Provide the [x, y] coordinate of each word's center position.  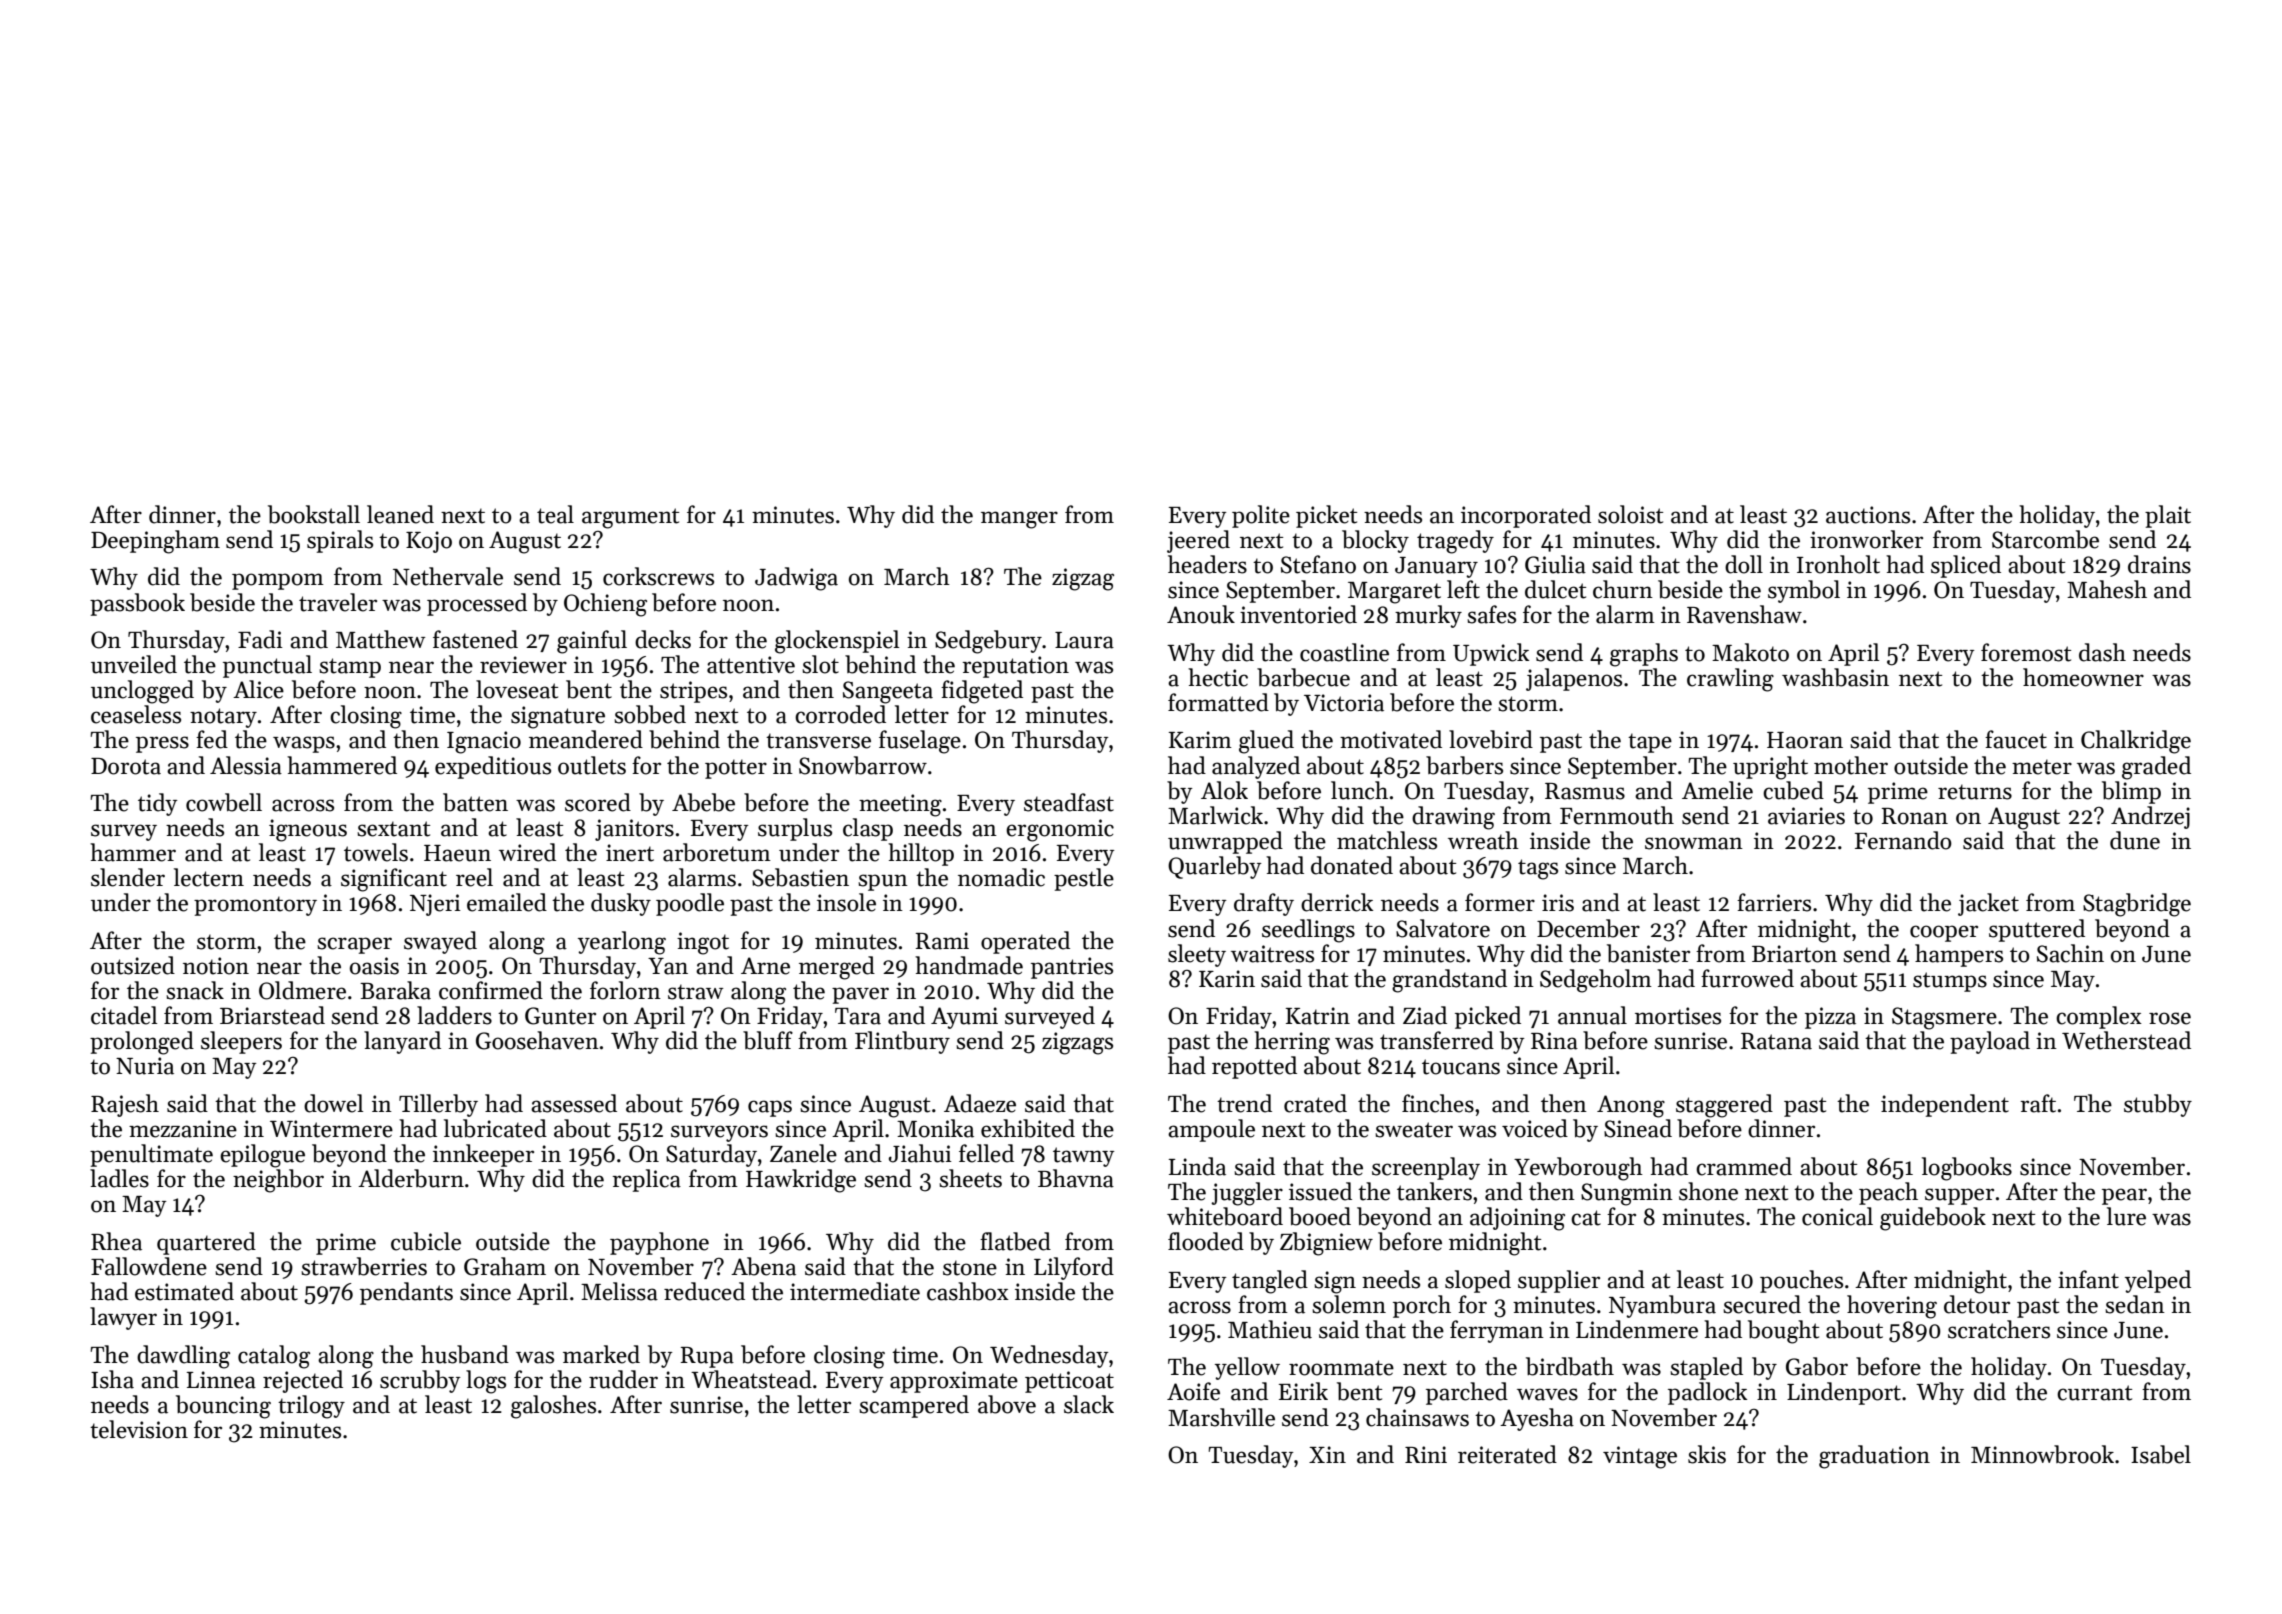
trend [1244, 1103]
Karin [1227, 979]
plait [2168, 516]
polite [1261, 516]
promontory [255, 906]
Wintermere [331, 1129]
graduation [1874, 1457]
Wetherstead [2126, 1040]
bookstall [314, 514]
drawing [1453, 818]
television [139, 1429]
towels [376, 852]
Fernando [1903, 840]
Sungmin [1627, 1194]
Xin [1327, 1454]
